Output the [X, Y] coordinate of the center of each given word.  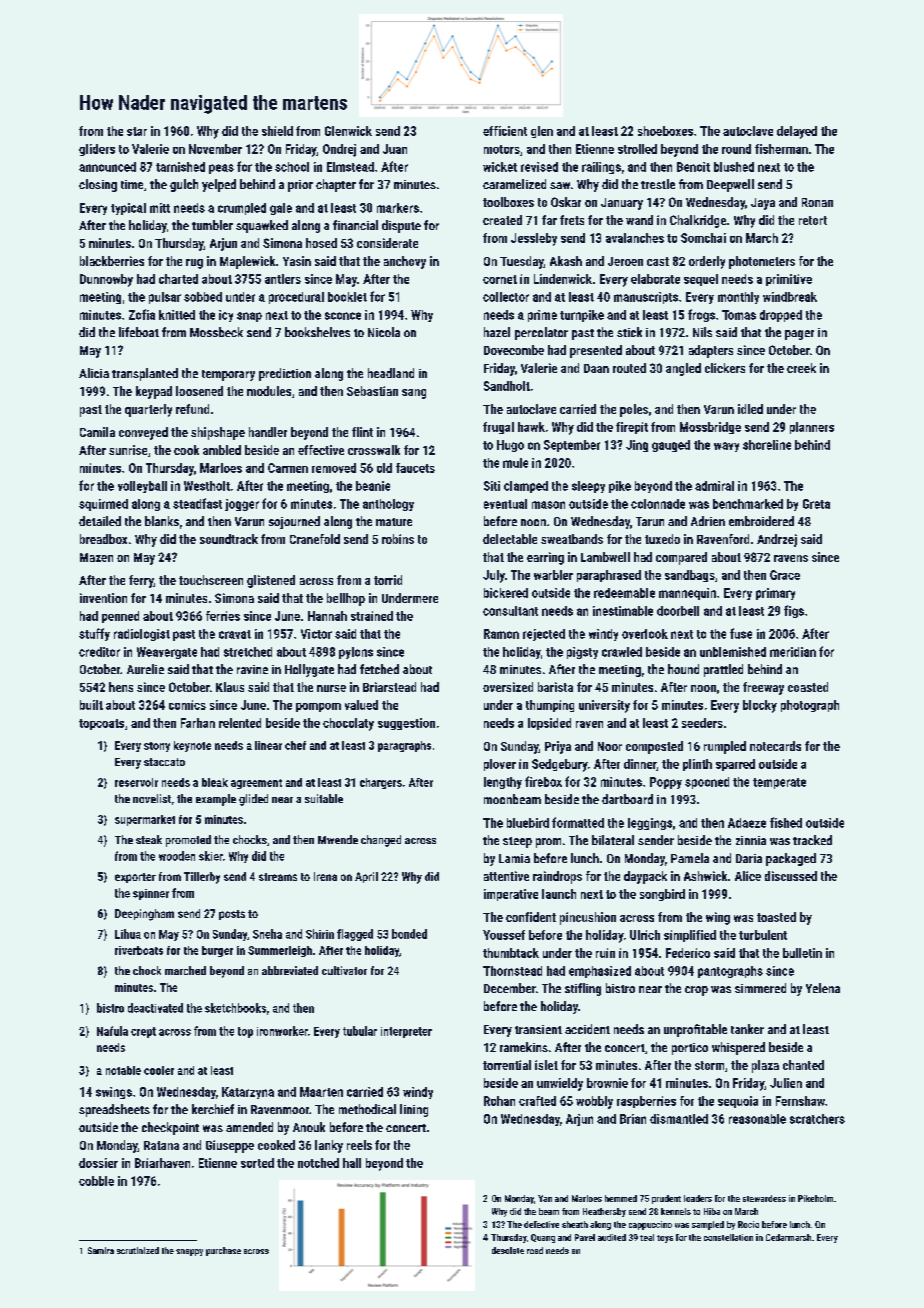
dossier [98, 1163]
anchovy [405, 262]
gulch [184, 185]
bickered [506, 593]
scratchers [817, 1119]
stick [629, 332]
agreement [256, 784]
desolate [508, 1250]
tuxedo [662, 539]
